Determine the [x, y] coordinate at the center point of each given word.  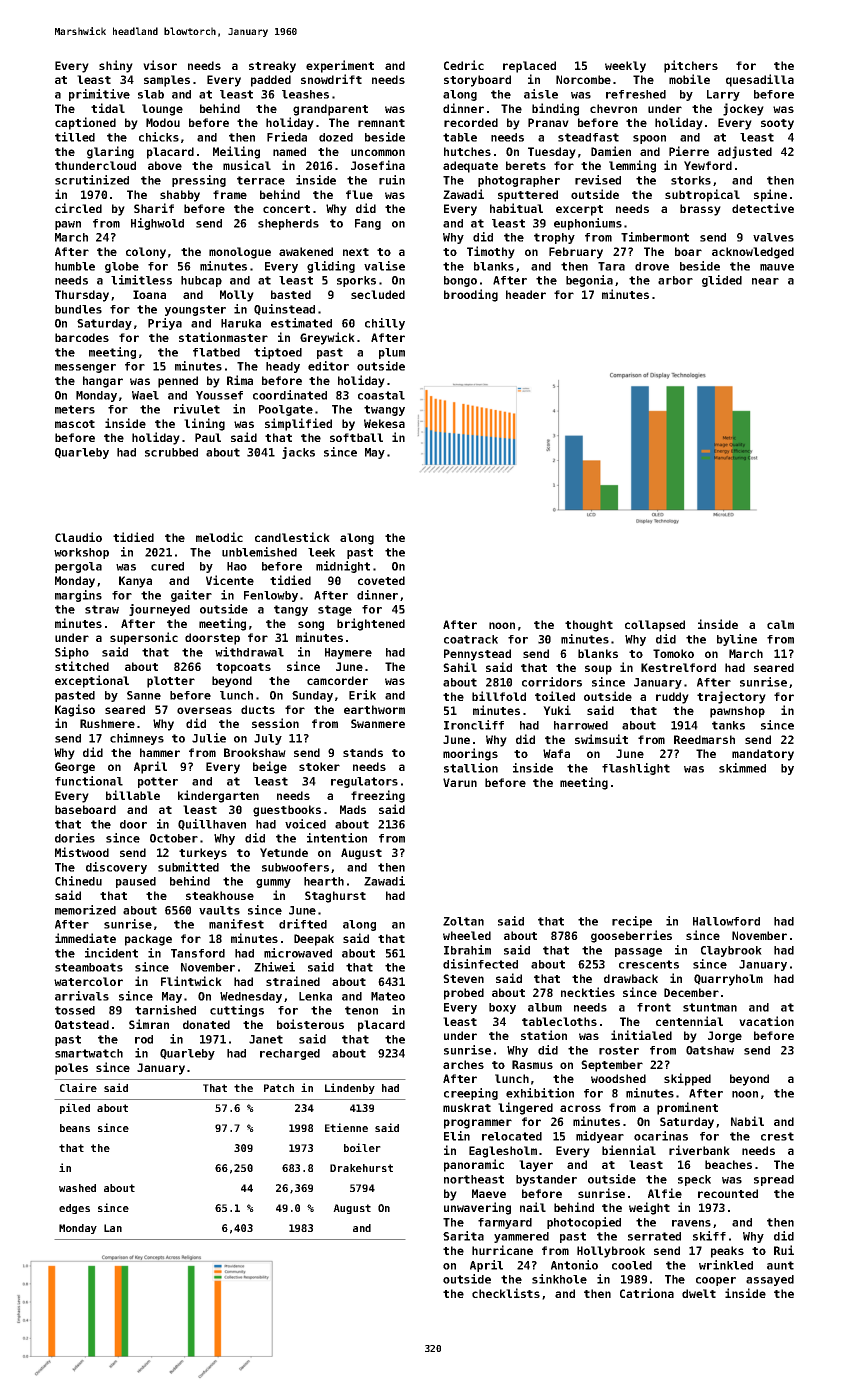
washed [77, 1188]
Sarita [463, 1236]
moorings [470, 754]
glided [722, 281]
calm [780, 624]
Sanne [144, 695]
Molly [237, 296]
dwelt [699, 1293]
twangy [384, 410]
